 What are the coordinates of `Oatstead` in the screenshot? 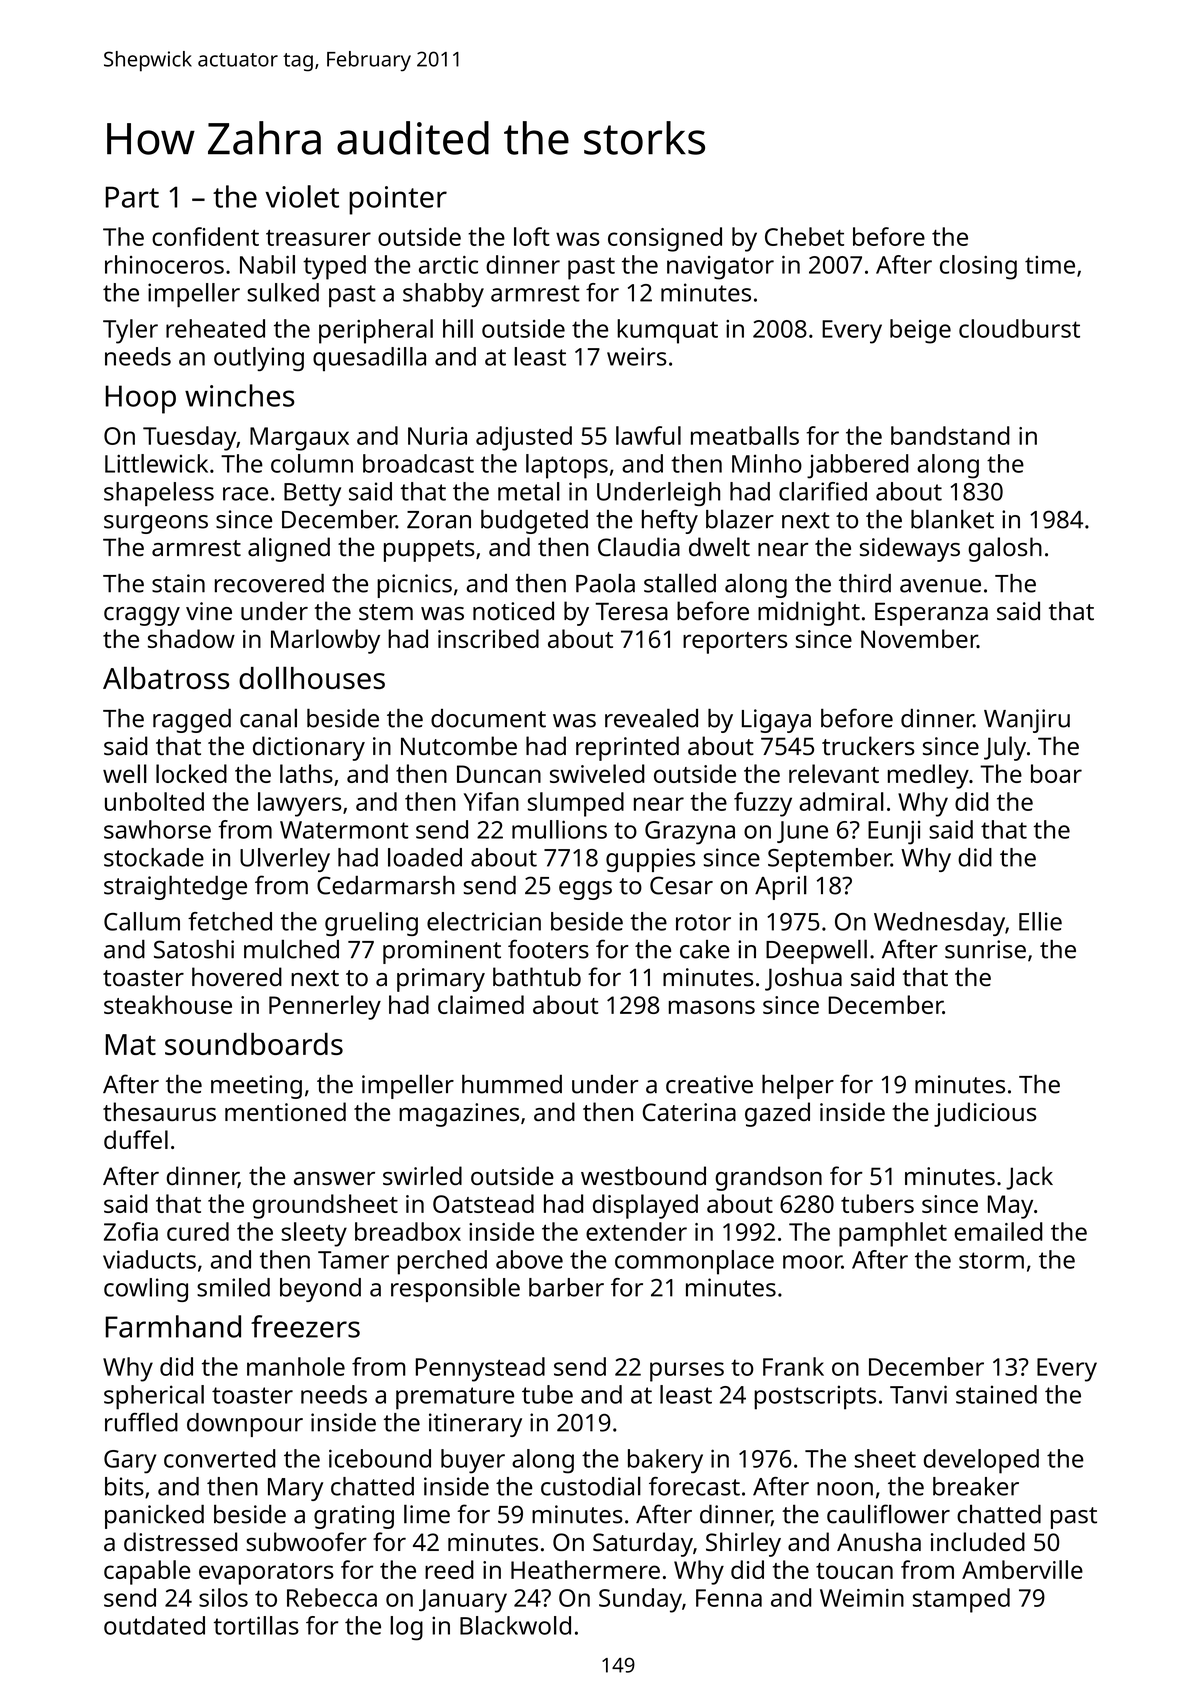 It's located at (483, 1203).
